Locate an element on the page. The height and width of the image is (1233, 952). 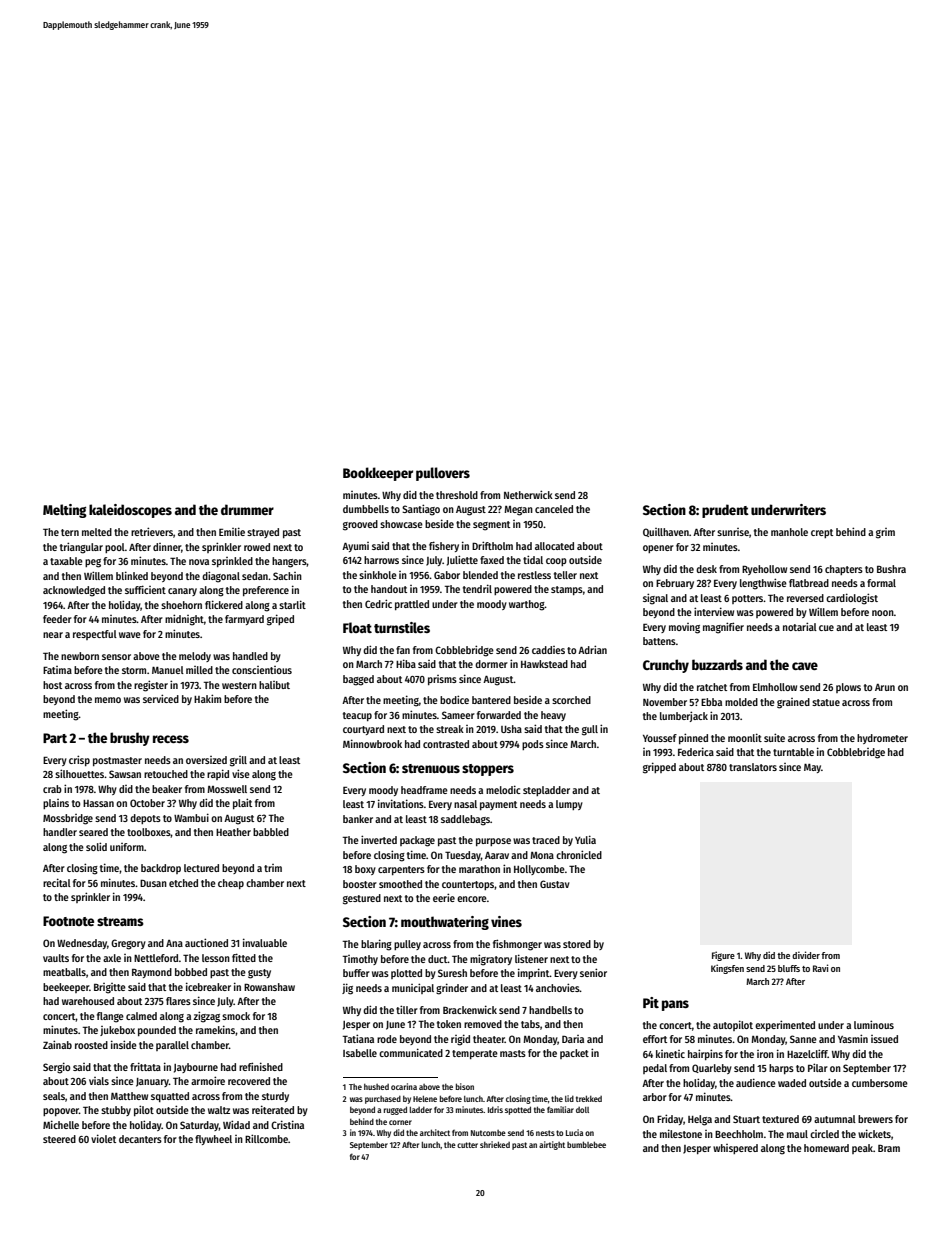
blaring is located at coordinates (376, 945).
